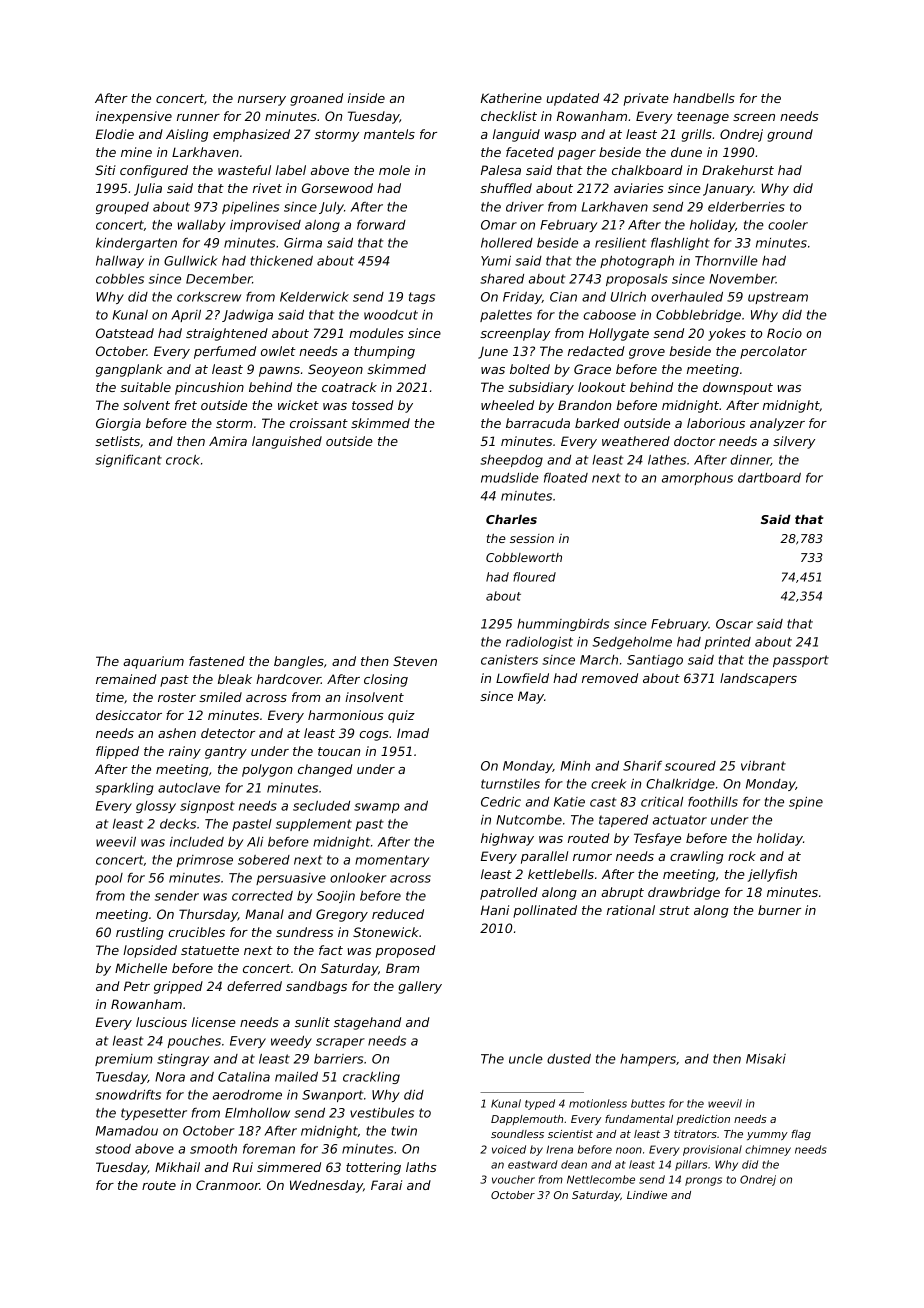 This screenshot has width=924, height=1308. I want to click on wasp, so click(560, 137).
